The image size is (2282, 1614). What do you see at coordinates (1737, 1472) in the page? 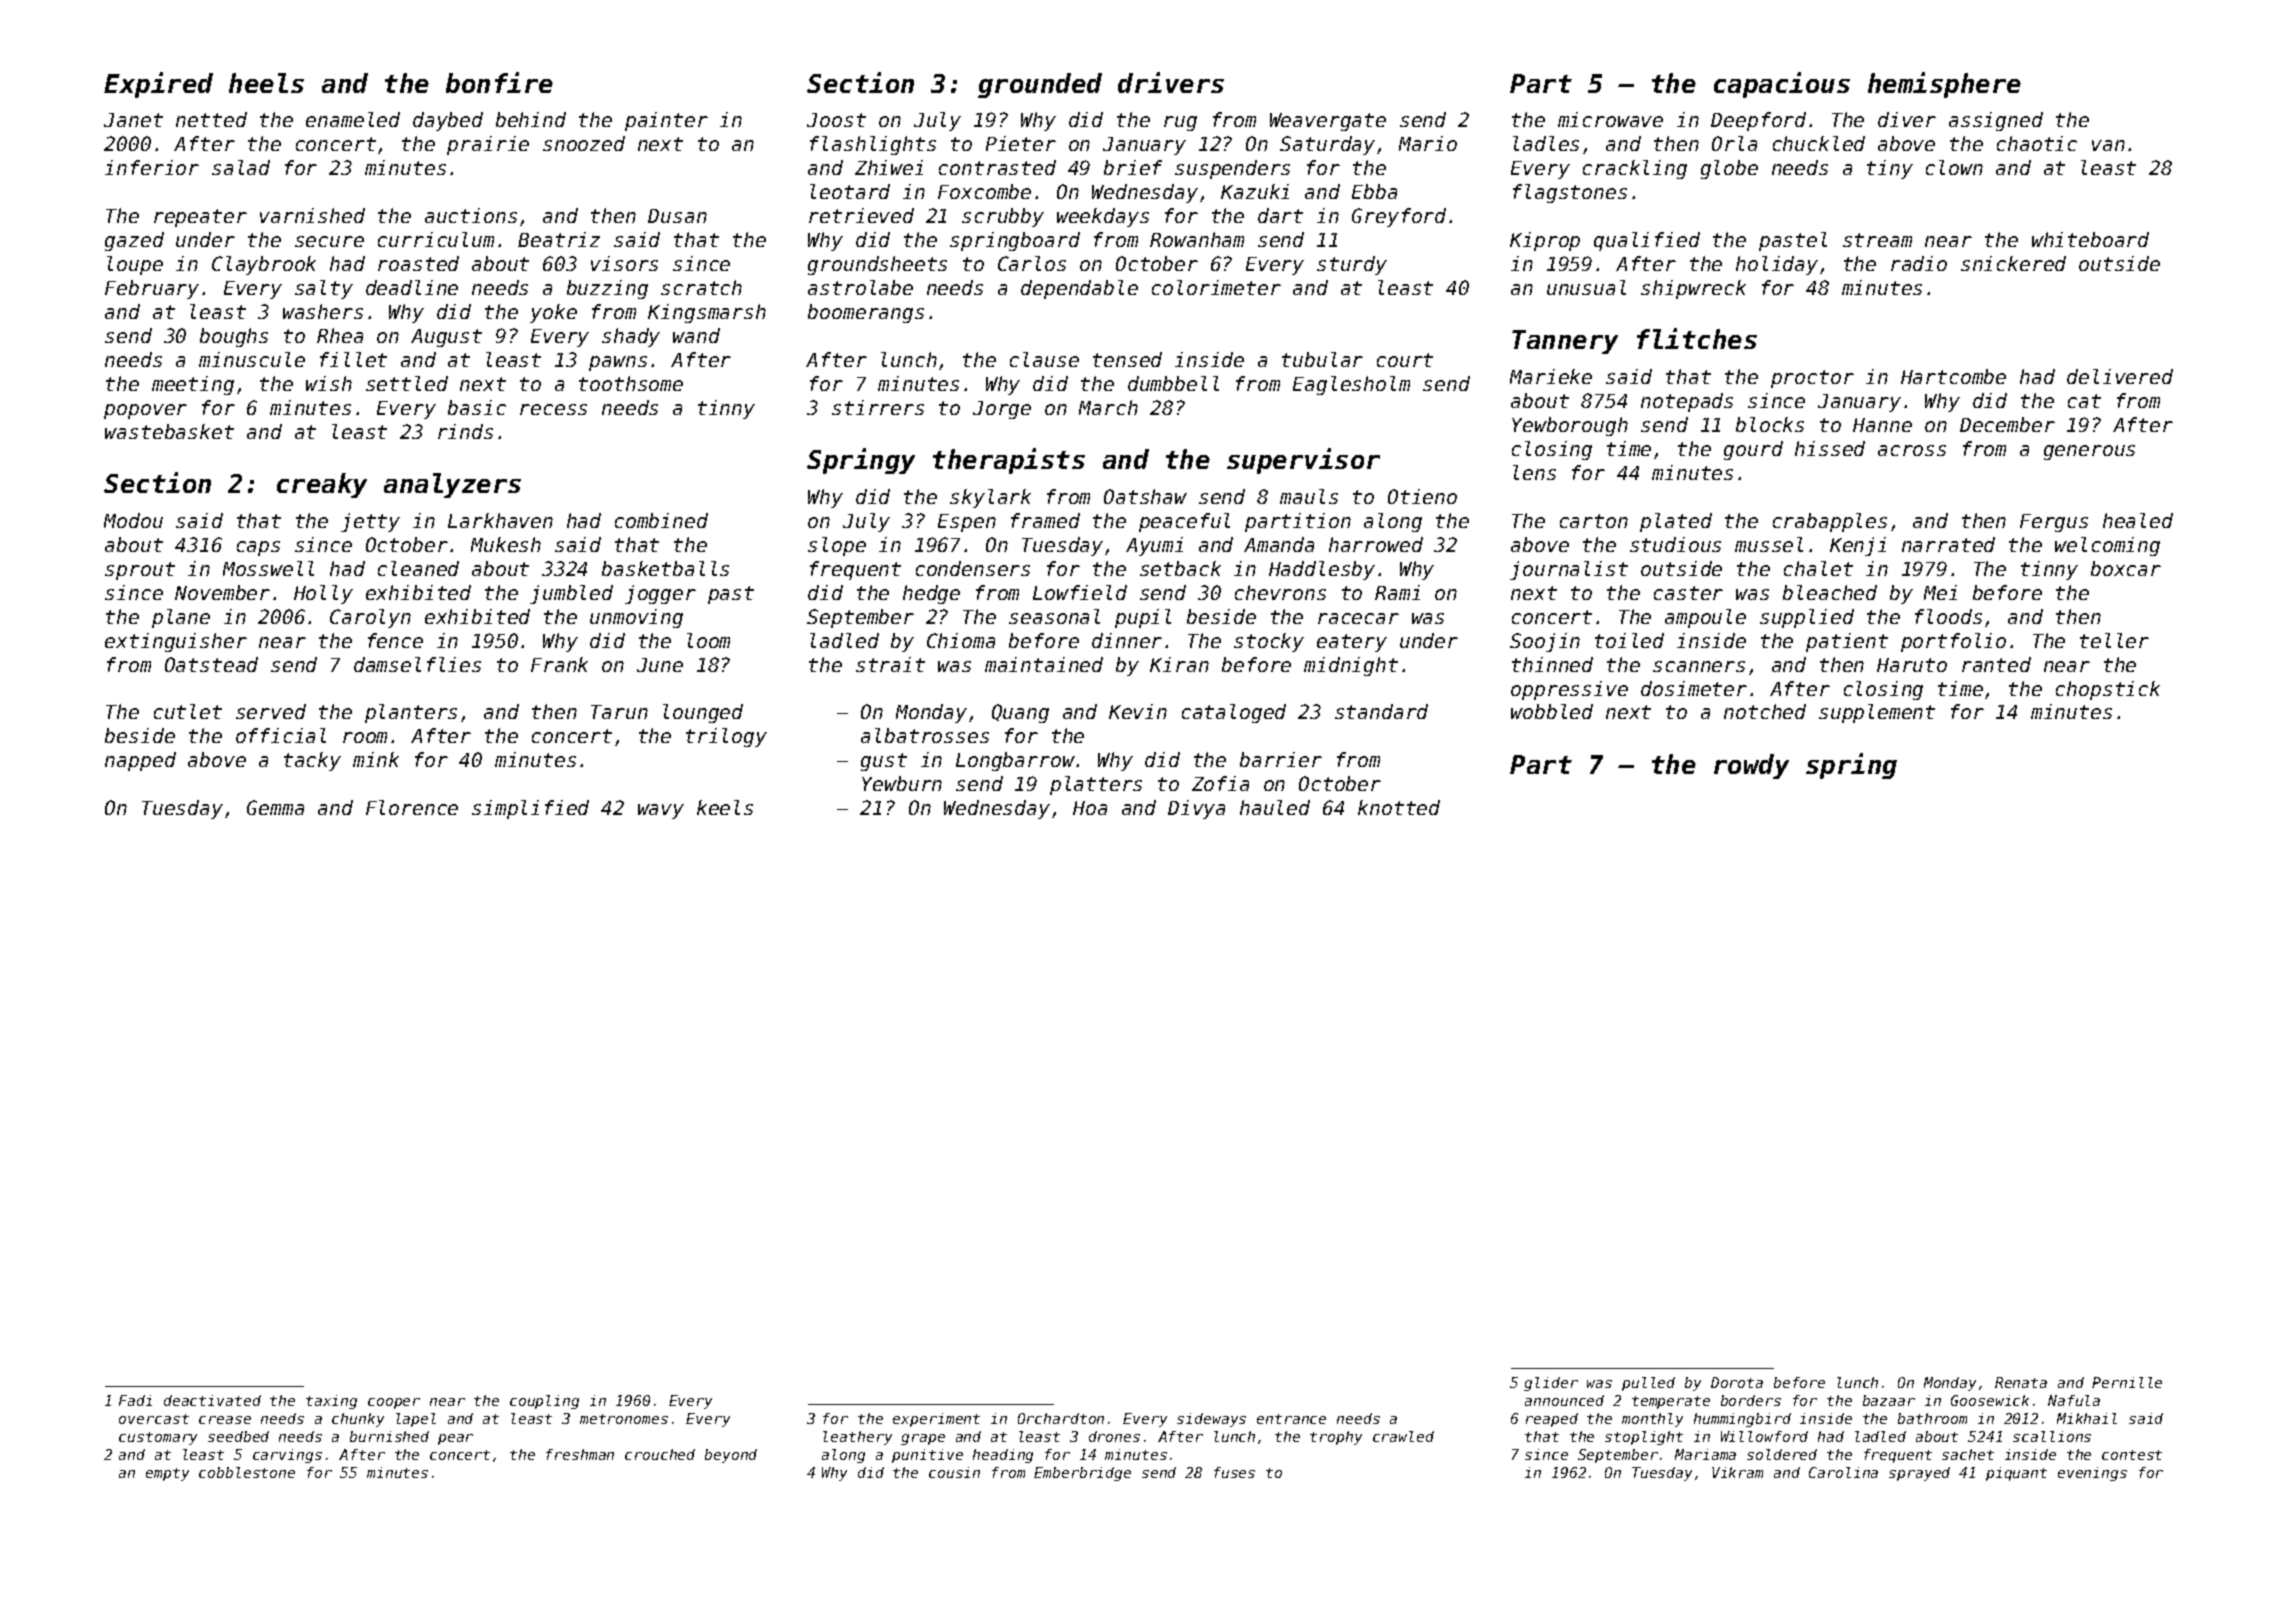
I see `Vikram` at bounding box center [1737, 1472].
